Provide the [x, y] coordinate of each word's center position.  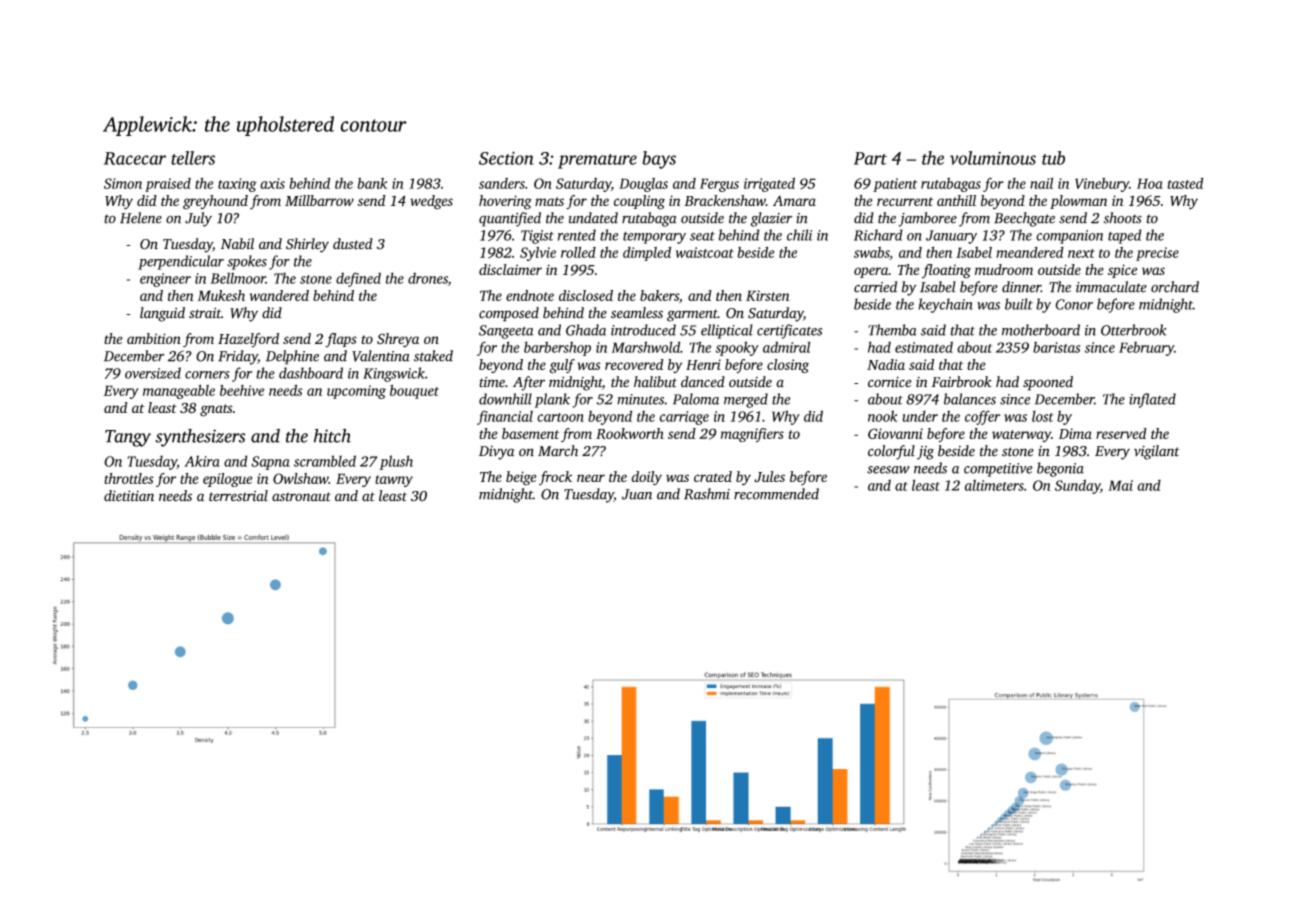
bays [659, 160]
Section [506, 158]
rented [577, 235]
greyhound [215, 202]
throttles [129, 478]
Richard [878, 235]
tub [1053, 158]
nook [882, 416]
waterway [1021, 436]
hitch [332, 436]
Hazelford [248, 340]
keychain [945, 305]
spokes [247, 262]
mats [549, 201]
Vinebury [1102, 184]
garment [692, 315]
